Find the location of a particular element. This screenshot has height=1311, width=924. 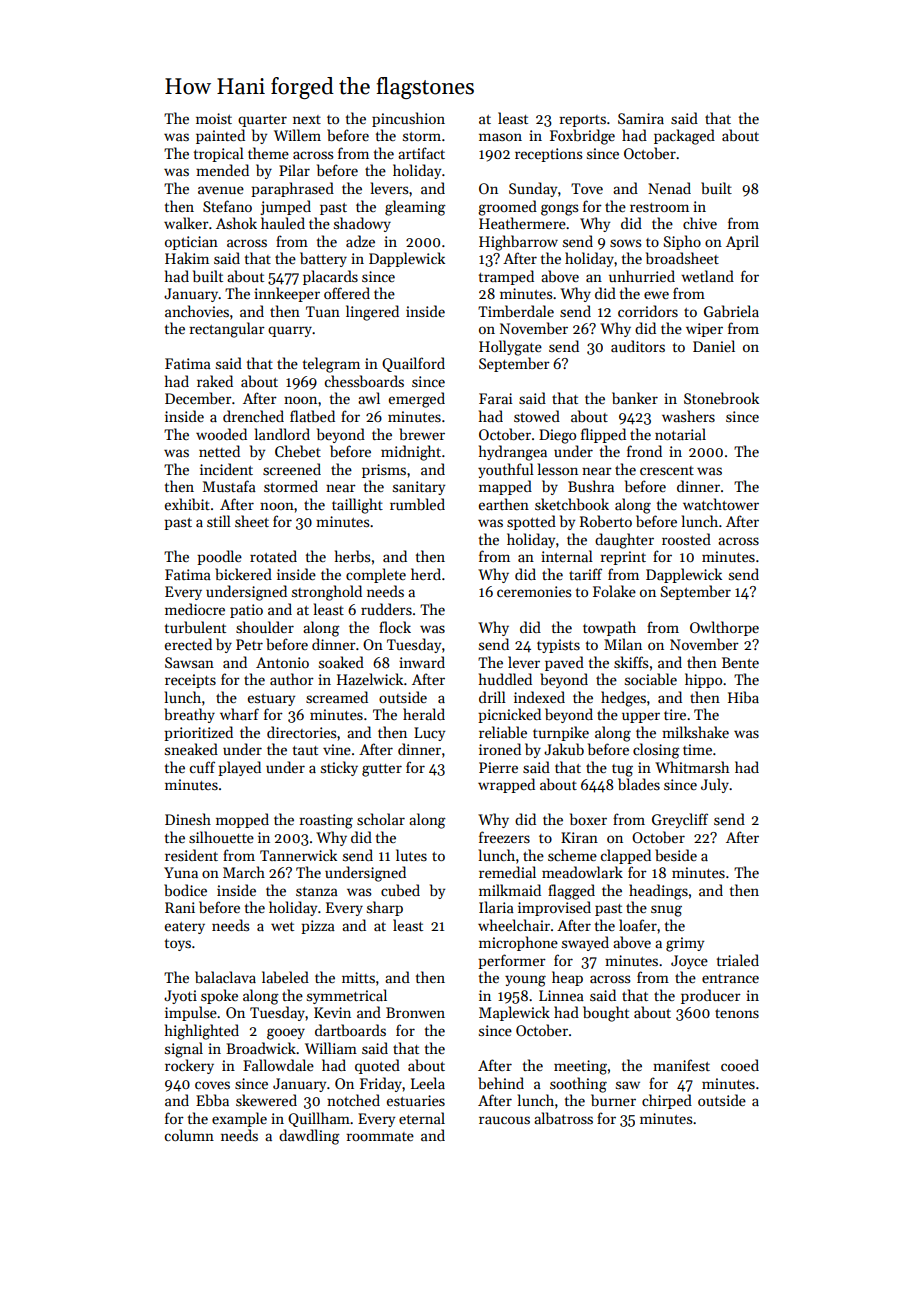

screamed is located at coordinates (337, 697).
